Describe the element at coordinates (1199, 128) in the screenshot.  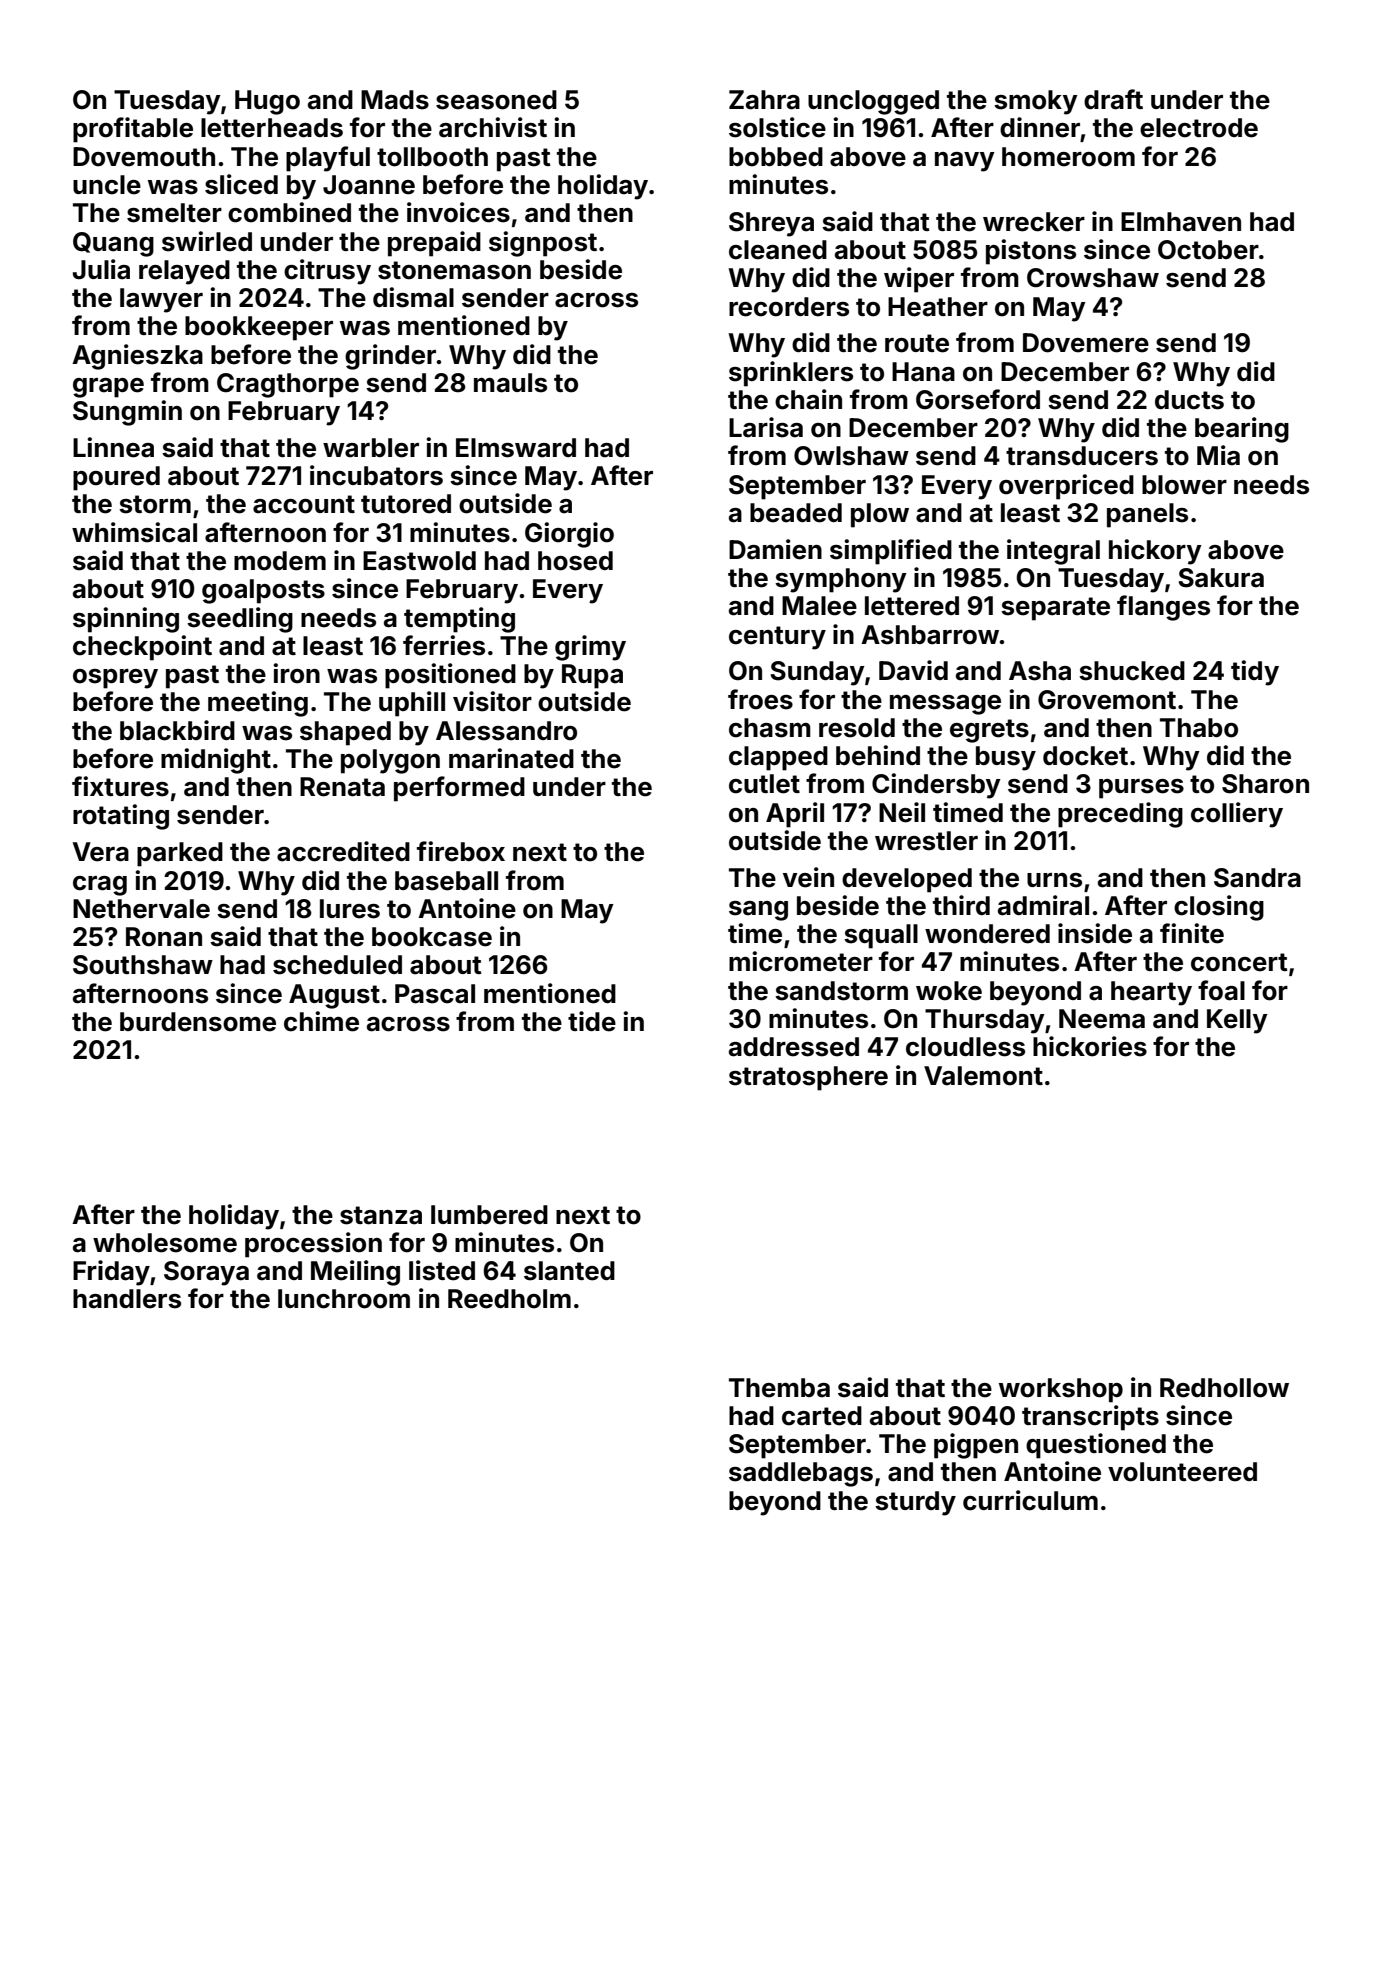
I see `electrode` at that location.
